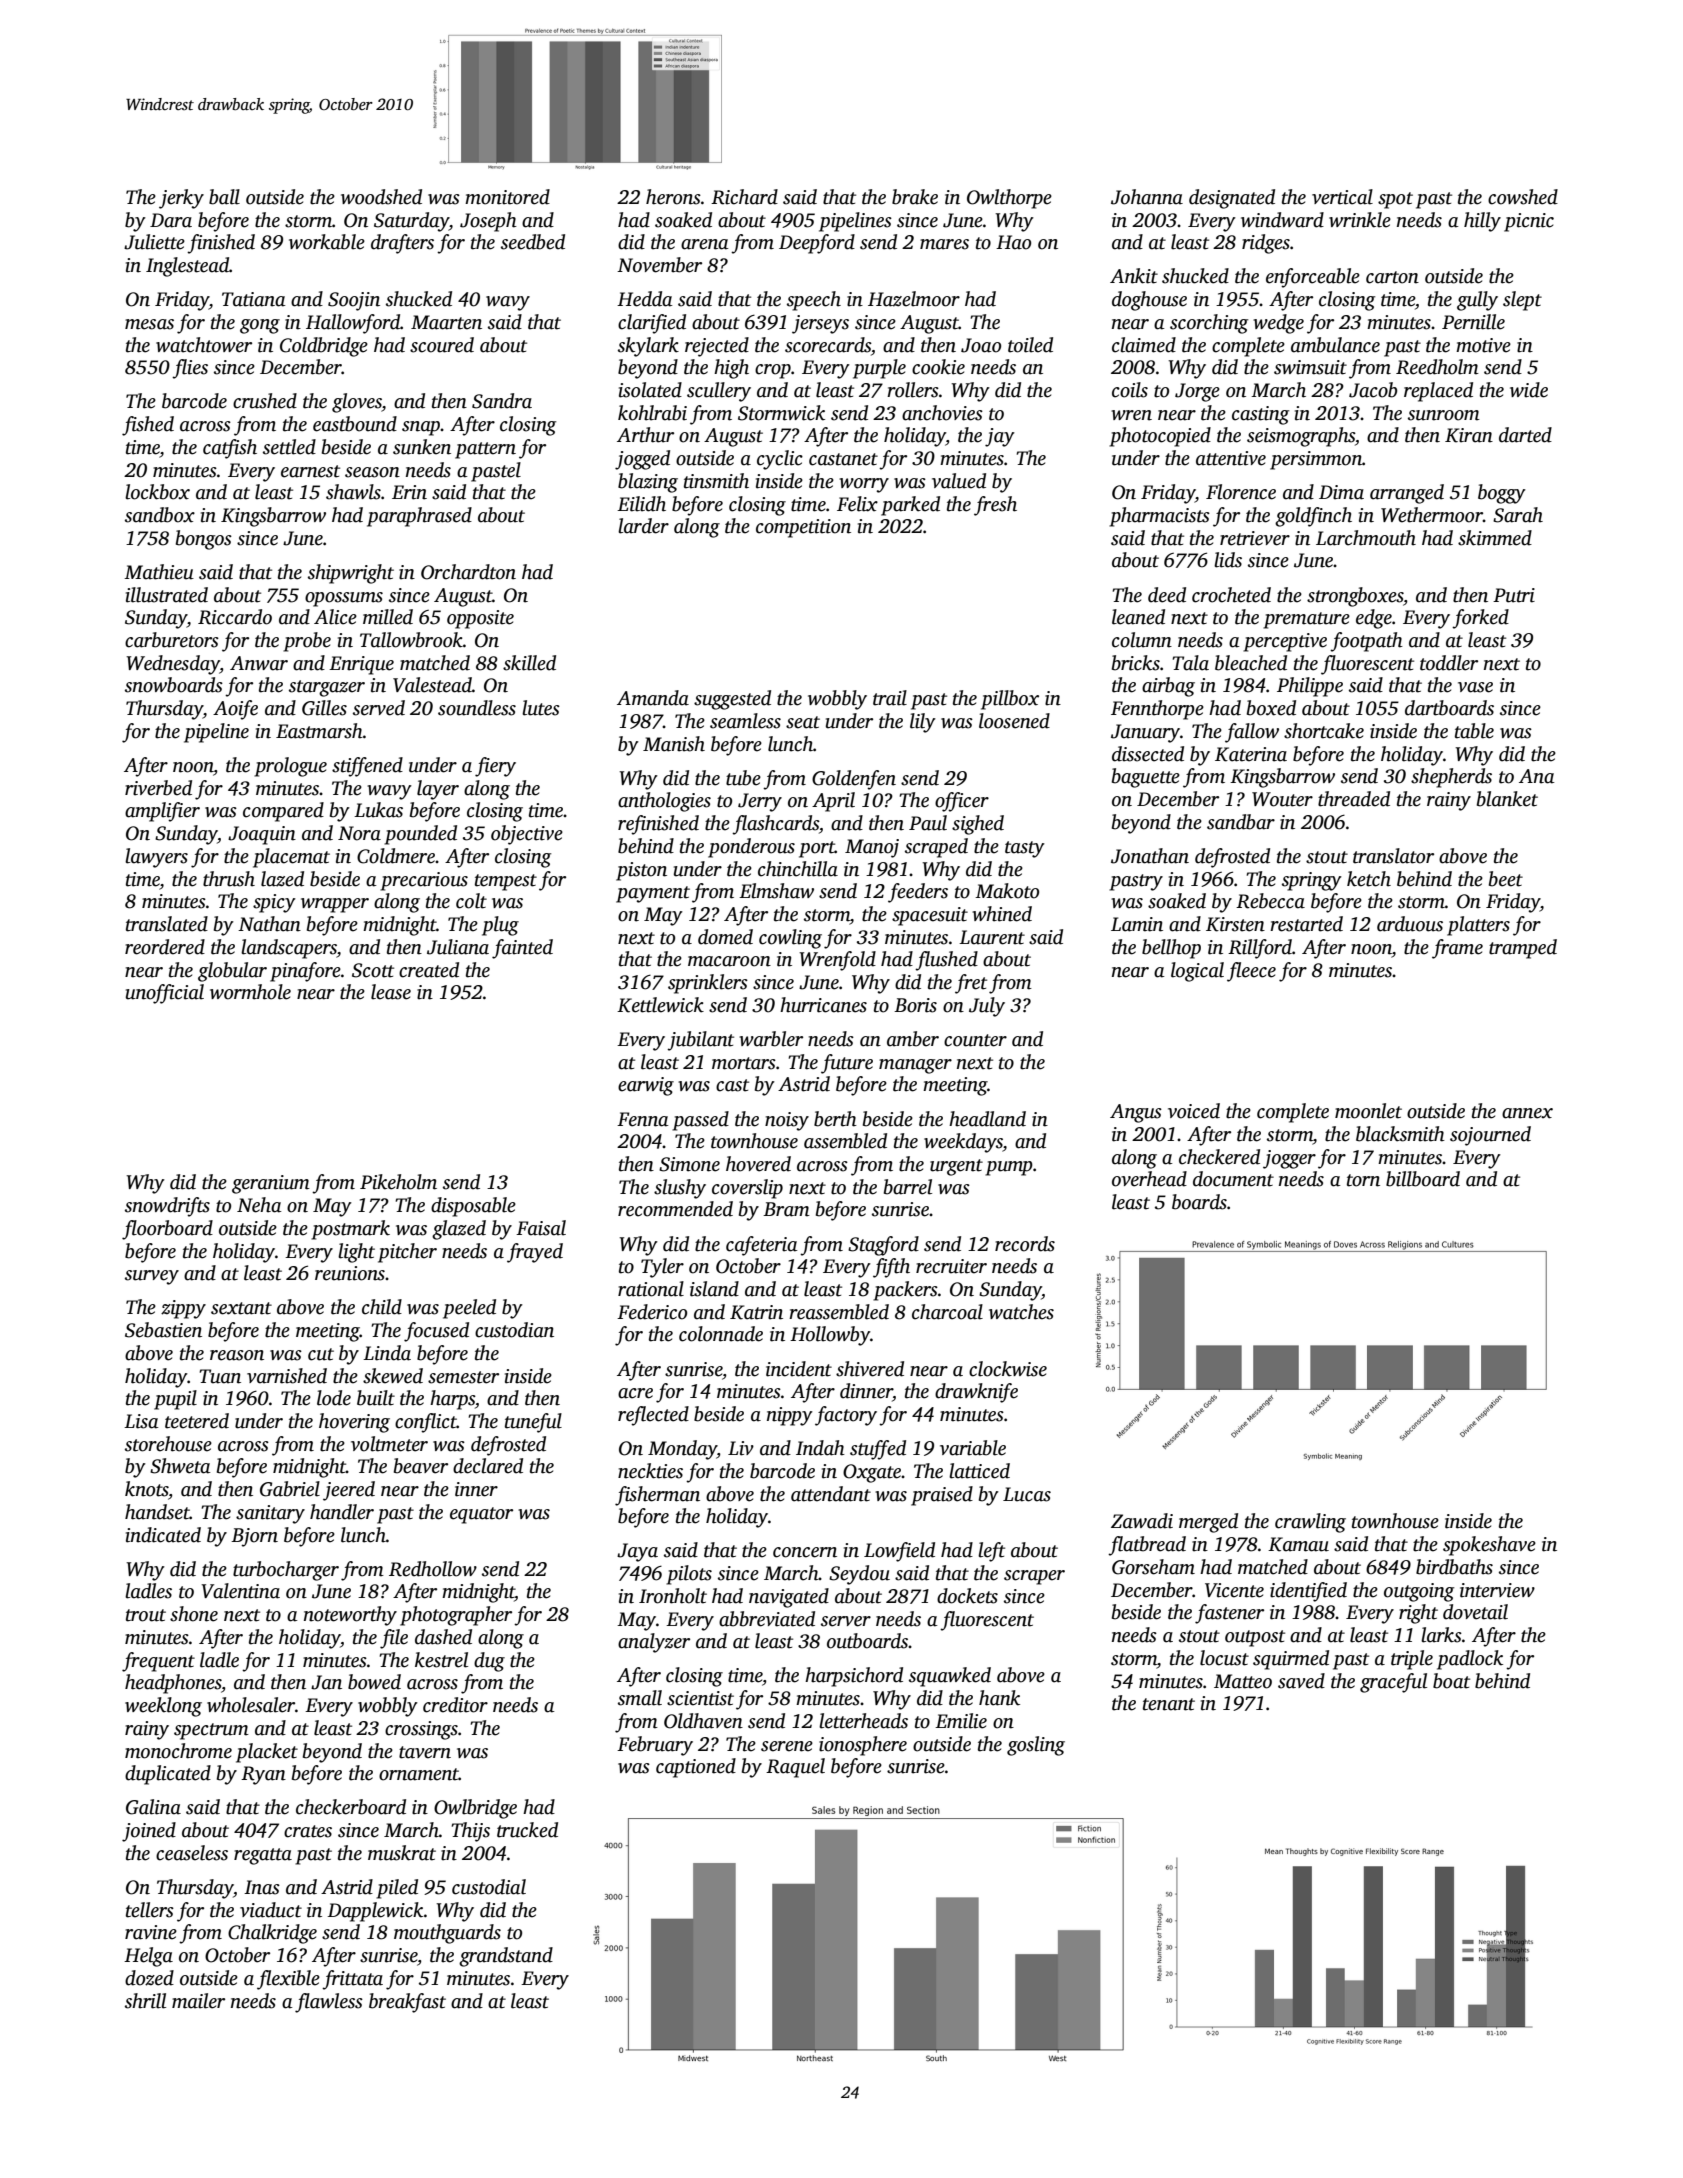 The height and width of the screenshot is (2178, 1683). What do you see at coordinates (324, 347) in the screenshot?
I see `Coldbridge` at bounding box center [324, 347].
